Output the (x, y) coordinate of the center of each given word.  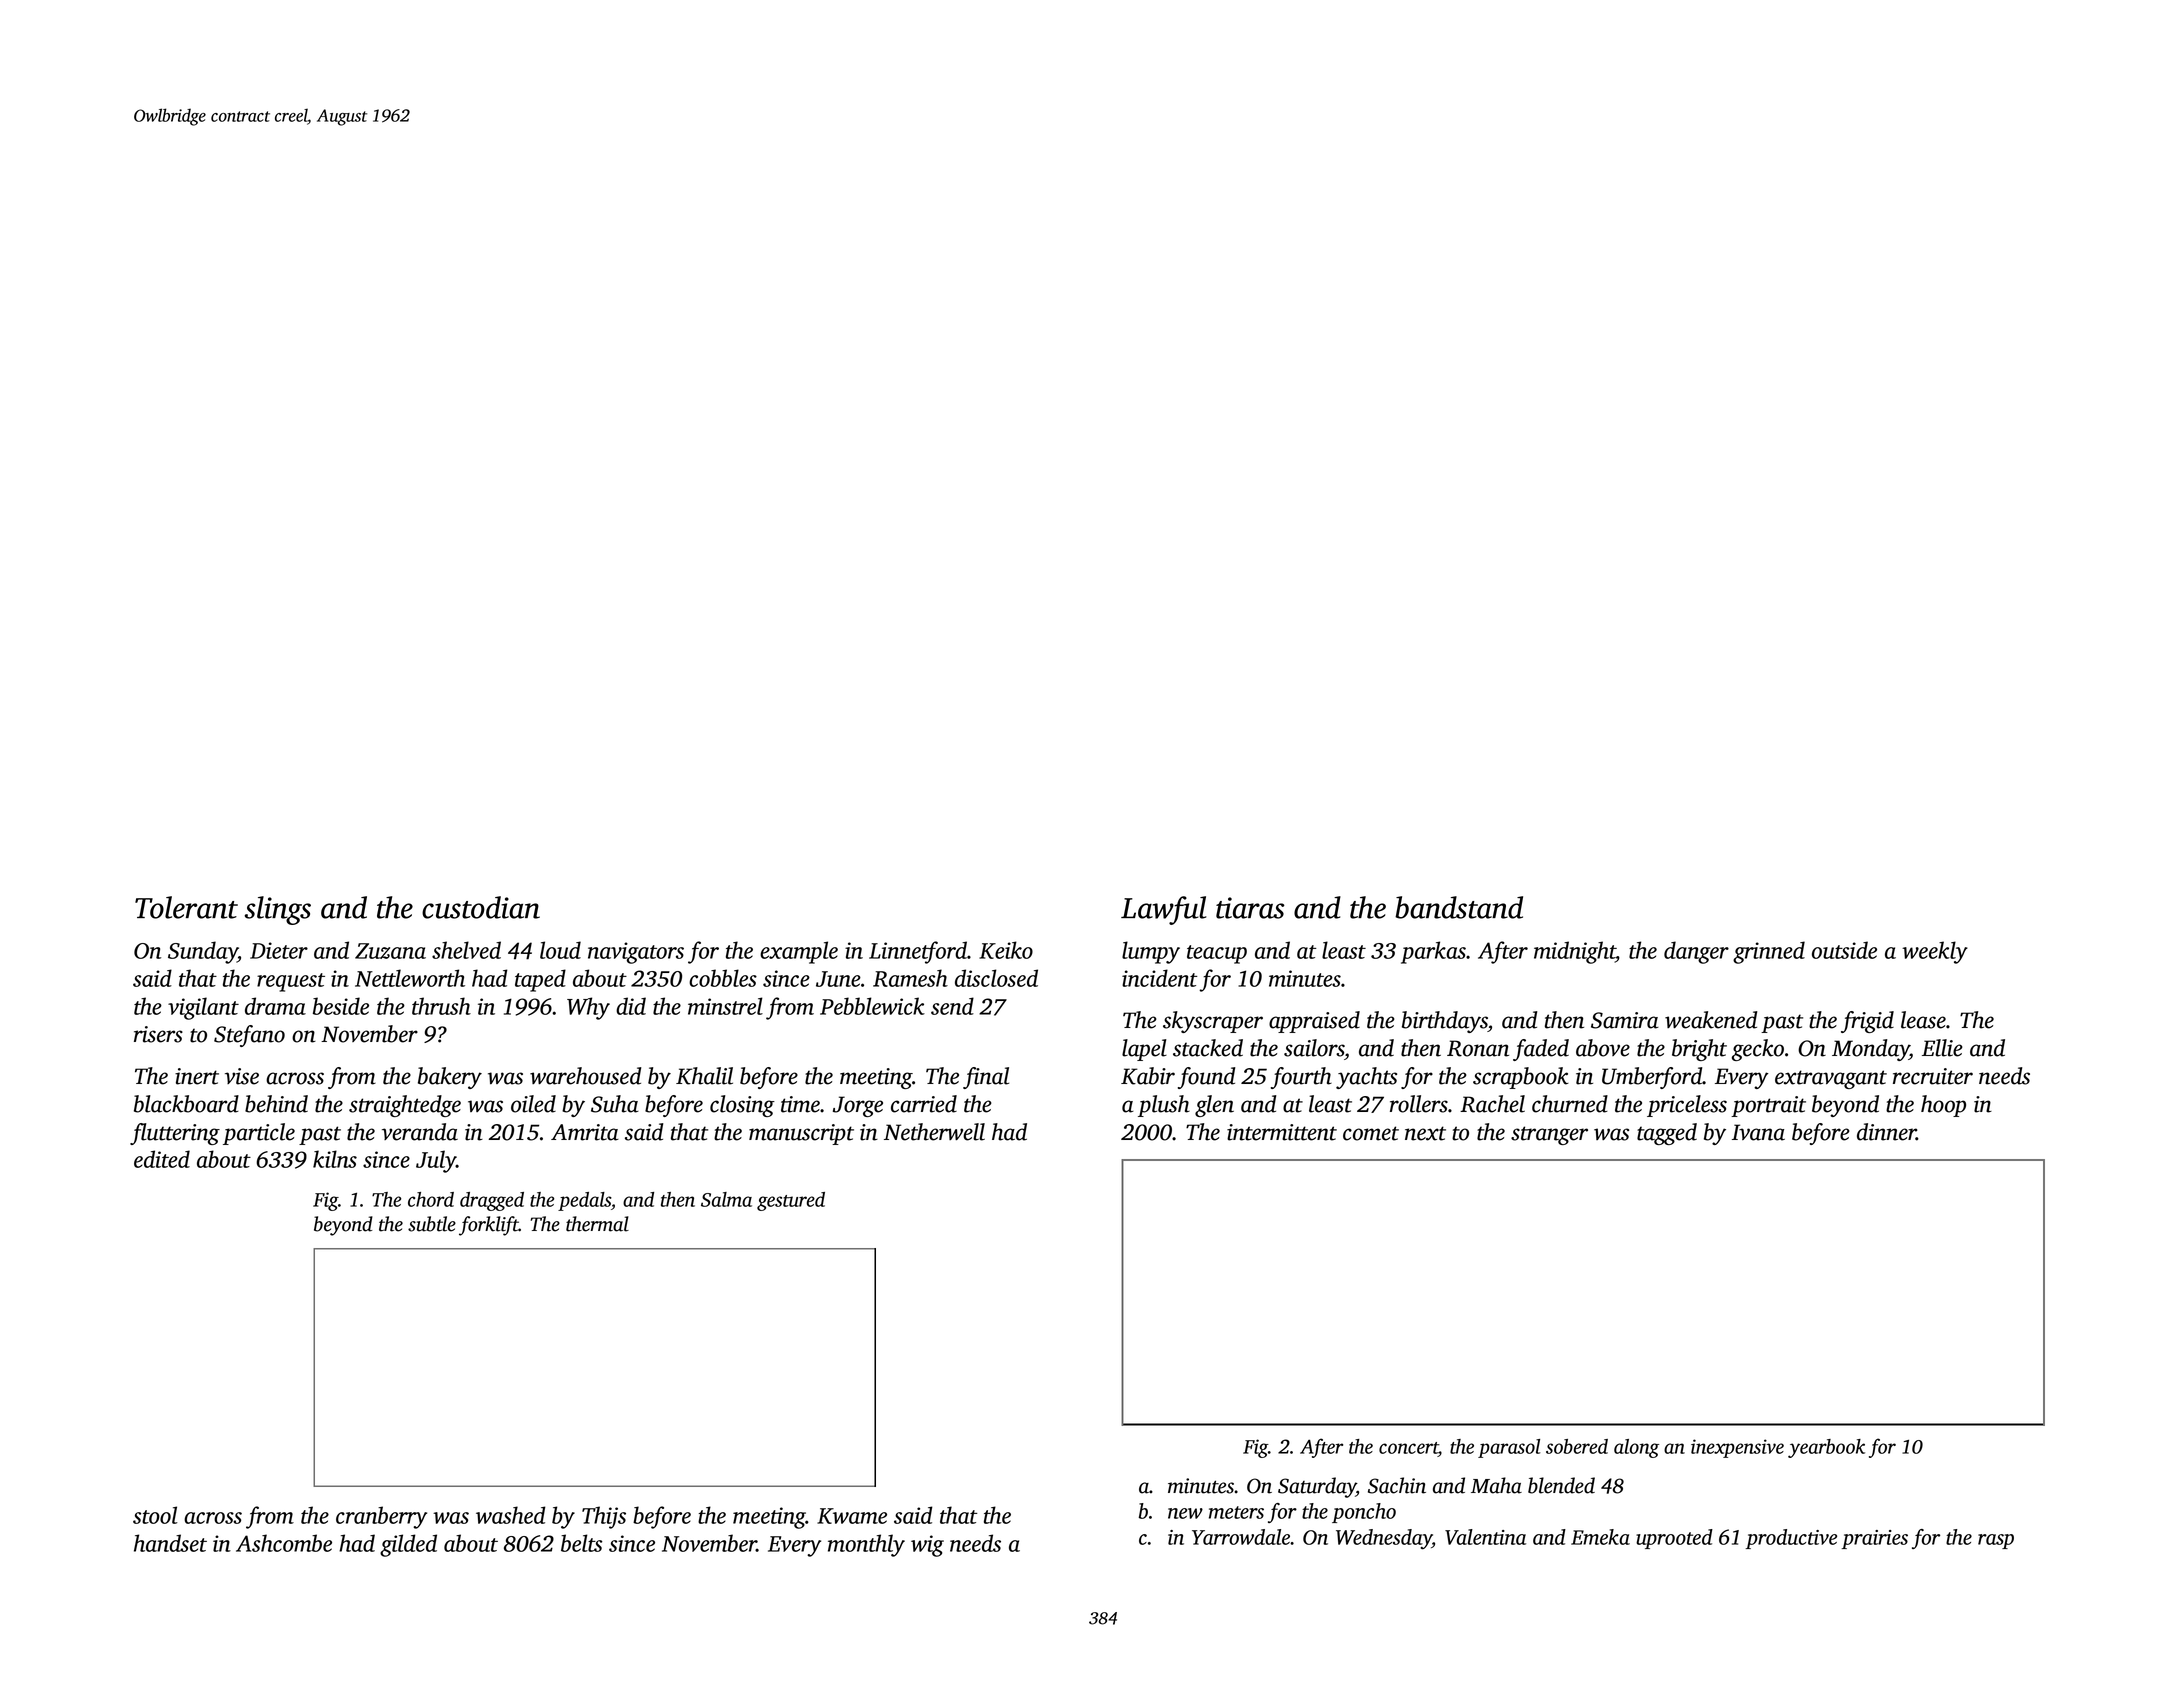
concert (1408, 1448)
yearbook (1826, 1448)
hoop (1943, 1106)
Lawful (1164, 910)
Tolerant (186, 907)
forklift (489, 1226)
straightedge (405, 1106)
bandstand (1459, 907)
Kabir (1148, 1076)
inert (197, 1076)
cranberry (381, 1517)
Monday (1870, 1050)
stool (155, 1515)
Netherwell (934, 1132)
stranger (1549, 1135)
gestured (791, 1201)
